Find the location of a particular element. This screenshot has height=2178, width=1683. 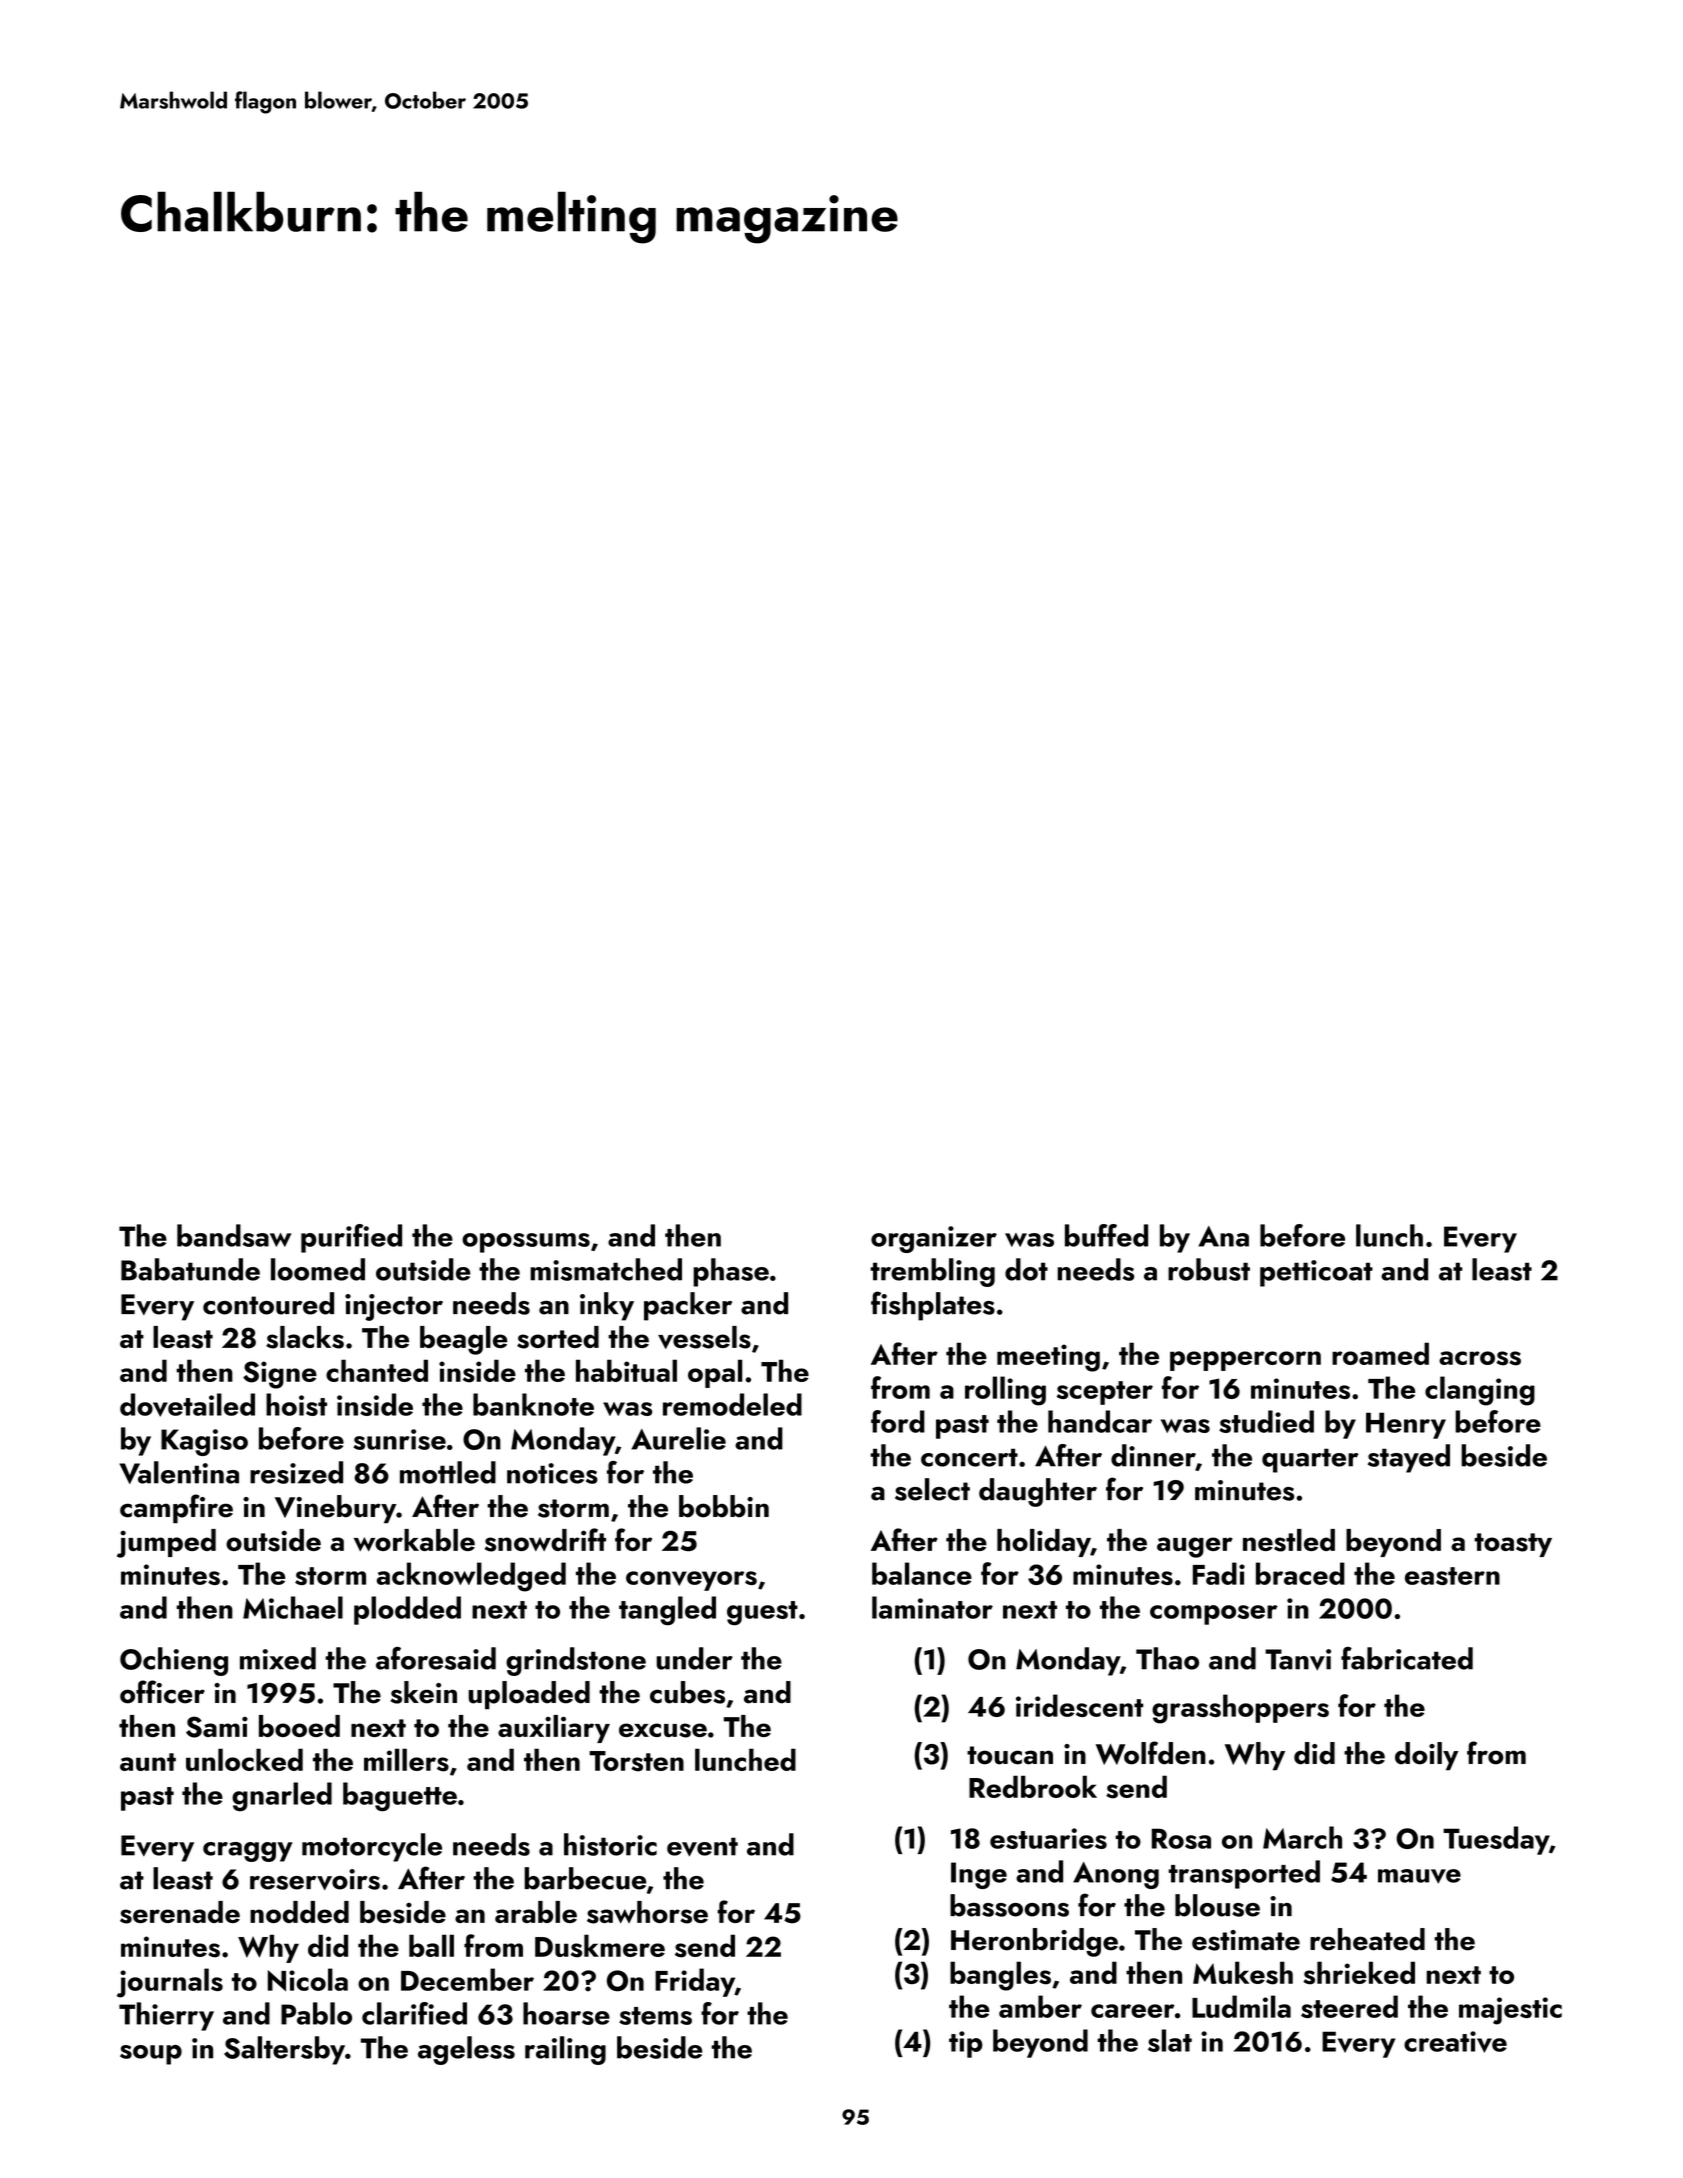

arable is located at coordinates (536, 1912).
